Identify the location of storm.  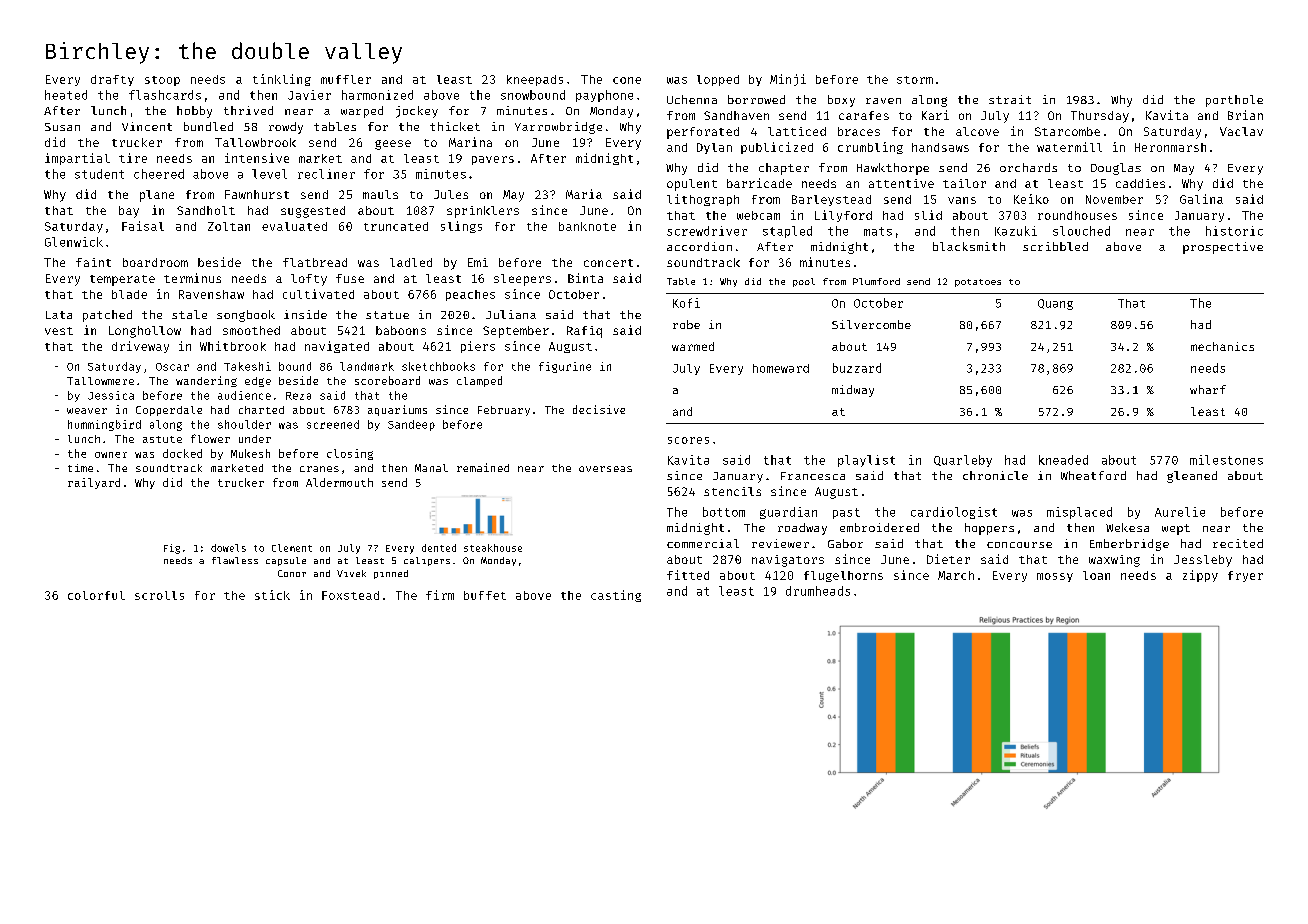
(915, 80).
